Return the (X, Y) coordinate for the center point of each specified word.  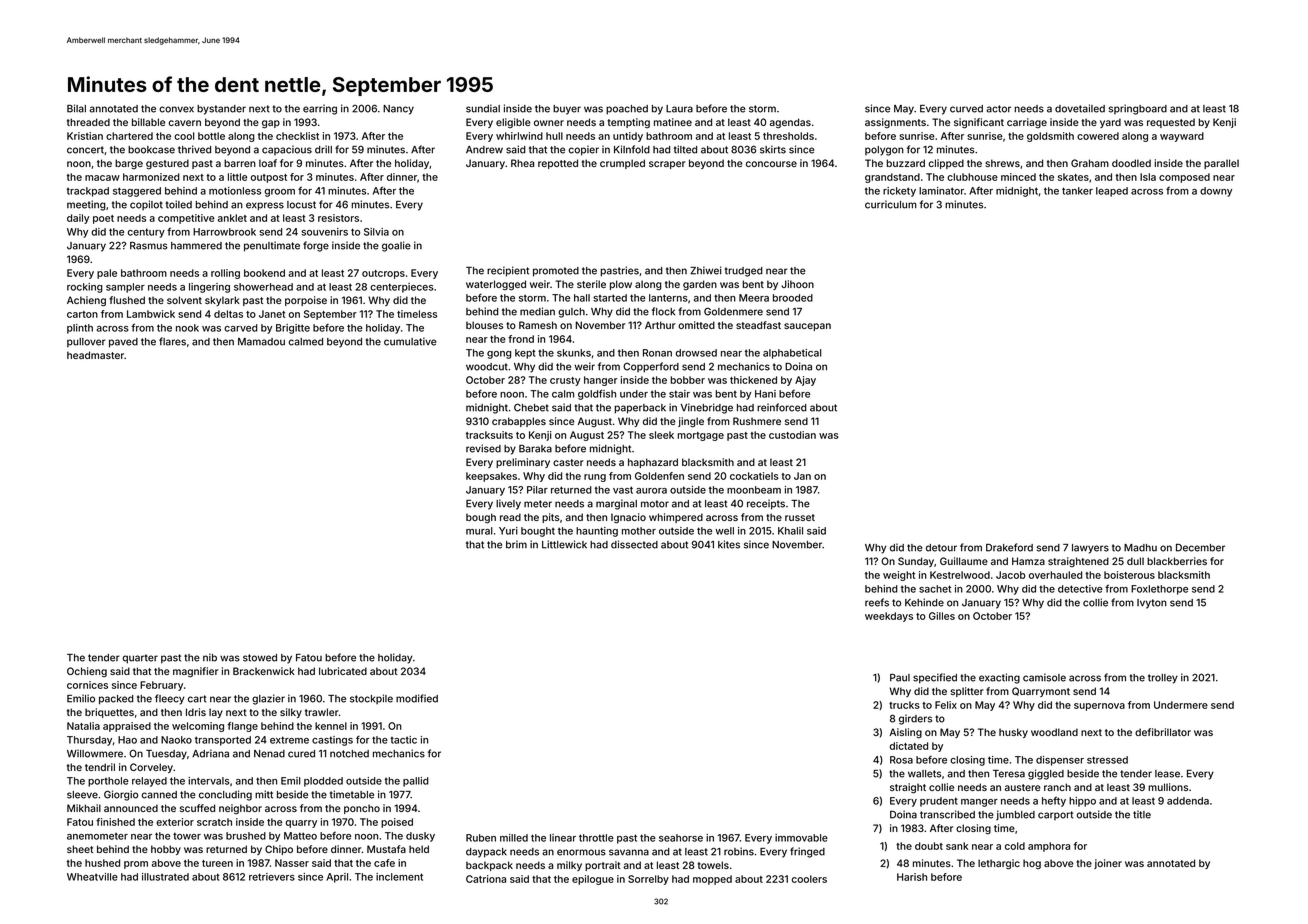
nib (210, 657)
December (1200, 548)
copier (583, 150)
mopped (712, 880)
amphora (1049, 847)
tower (187, 836)
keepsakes (491, 477)
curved (966, 109)
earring (320, 109)
